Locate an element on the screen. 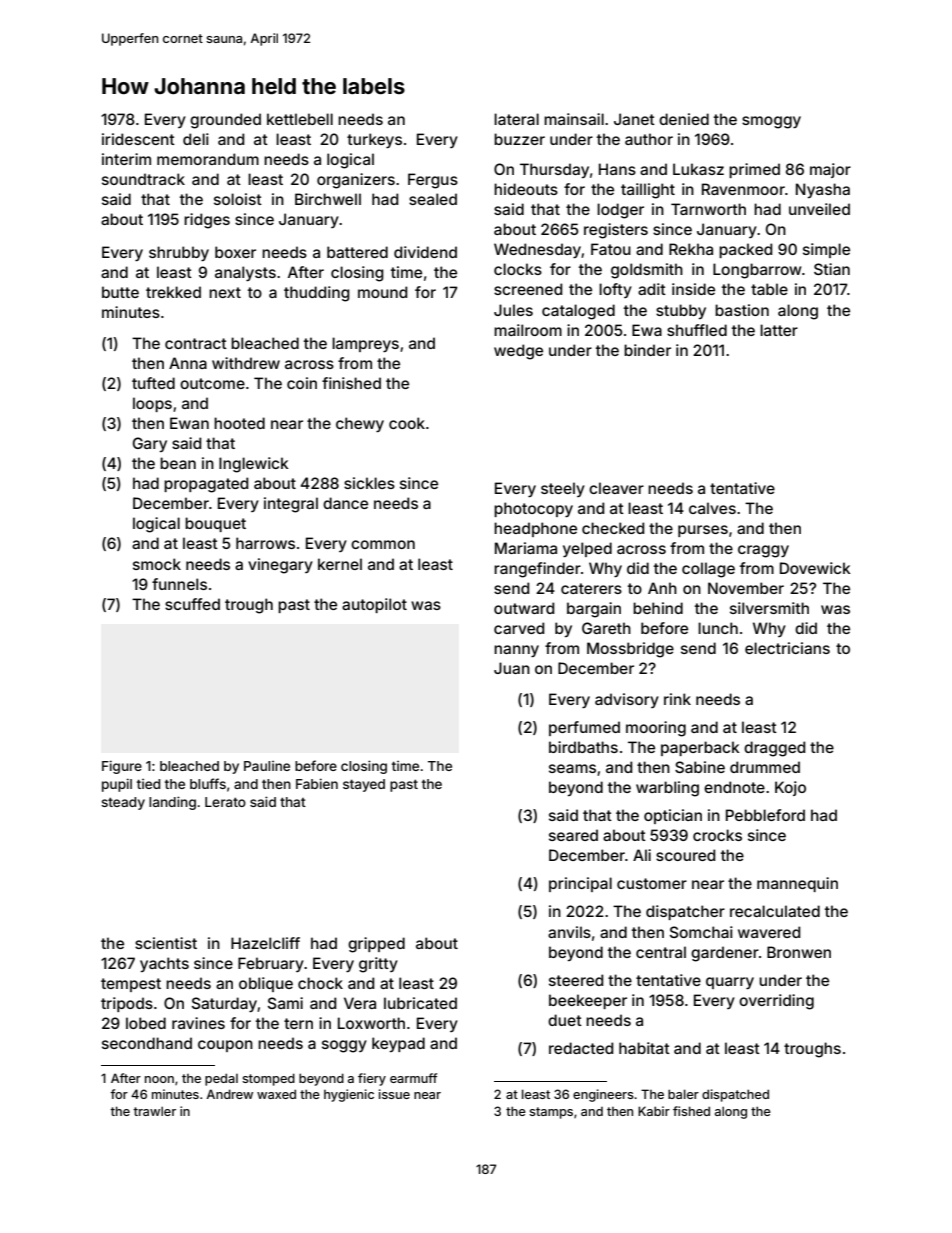  calves is located at coordinates (712, 508).
